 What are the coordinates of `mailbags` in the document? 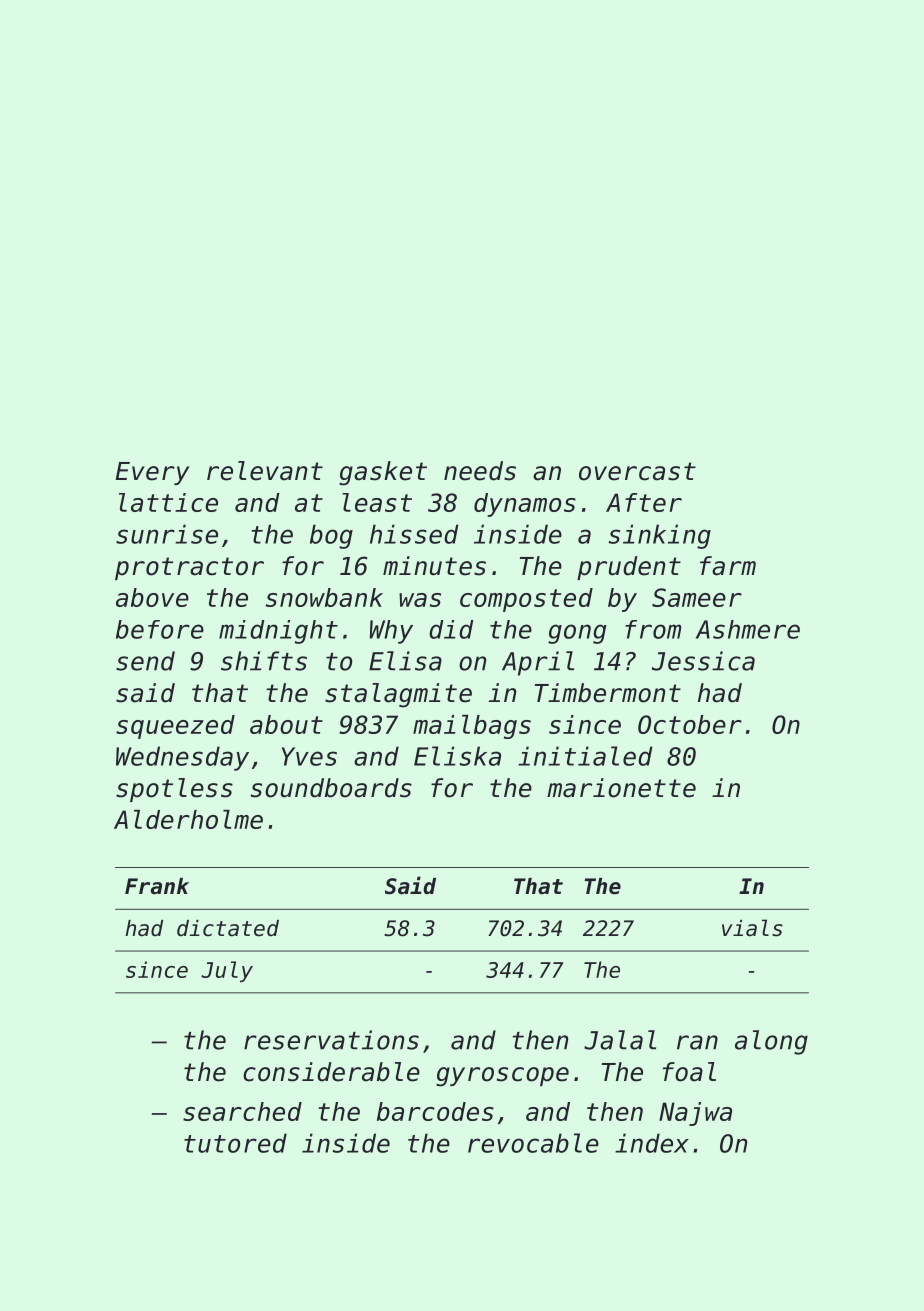 It's located at (472, 727).
